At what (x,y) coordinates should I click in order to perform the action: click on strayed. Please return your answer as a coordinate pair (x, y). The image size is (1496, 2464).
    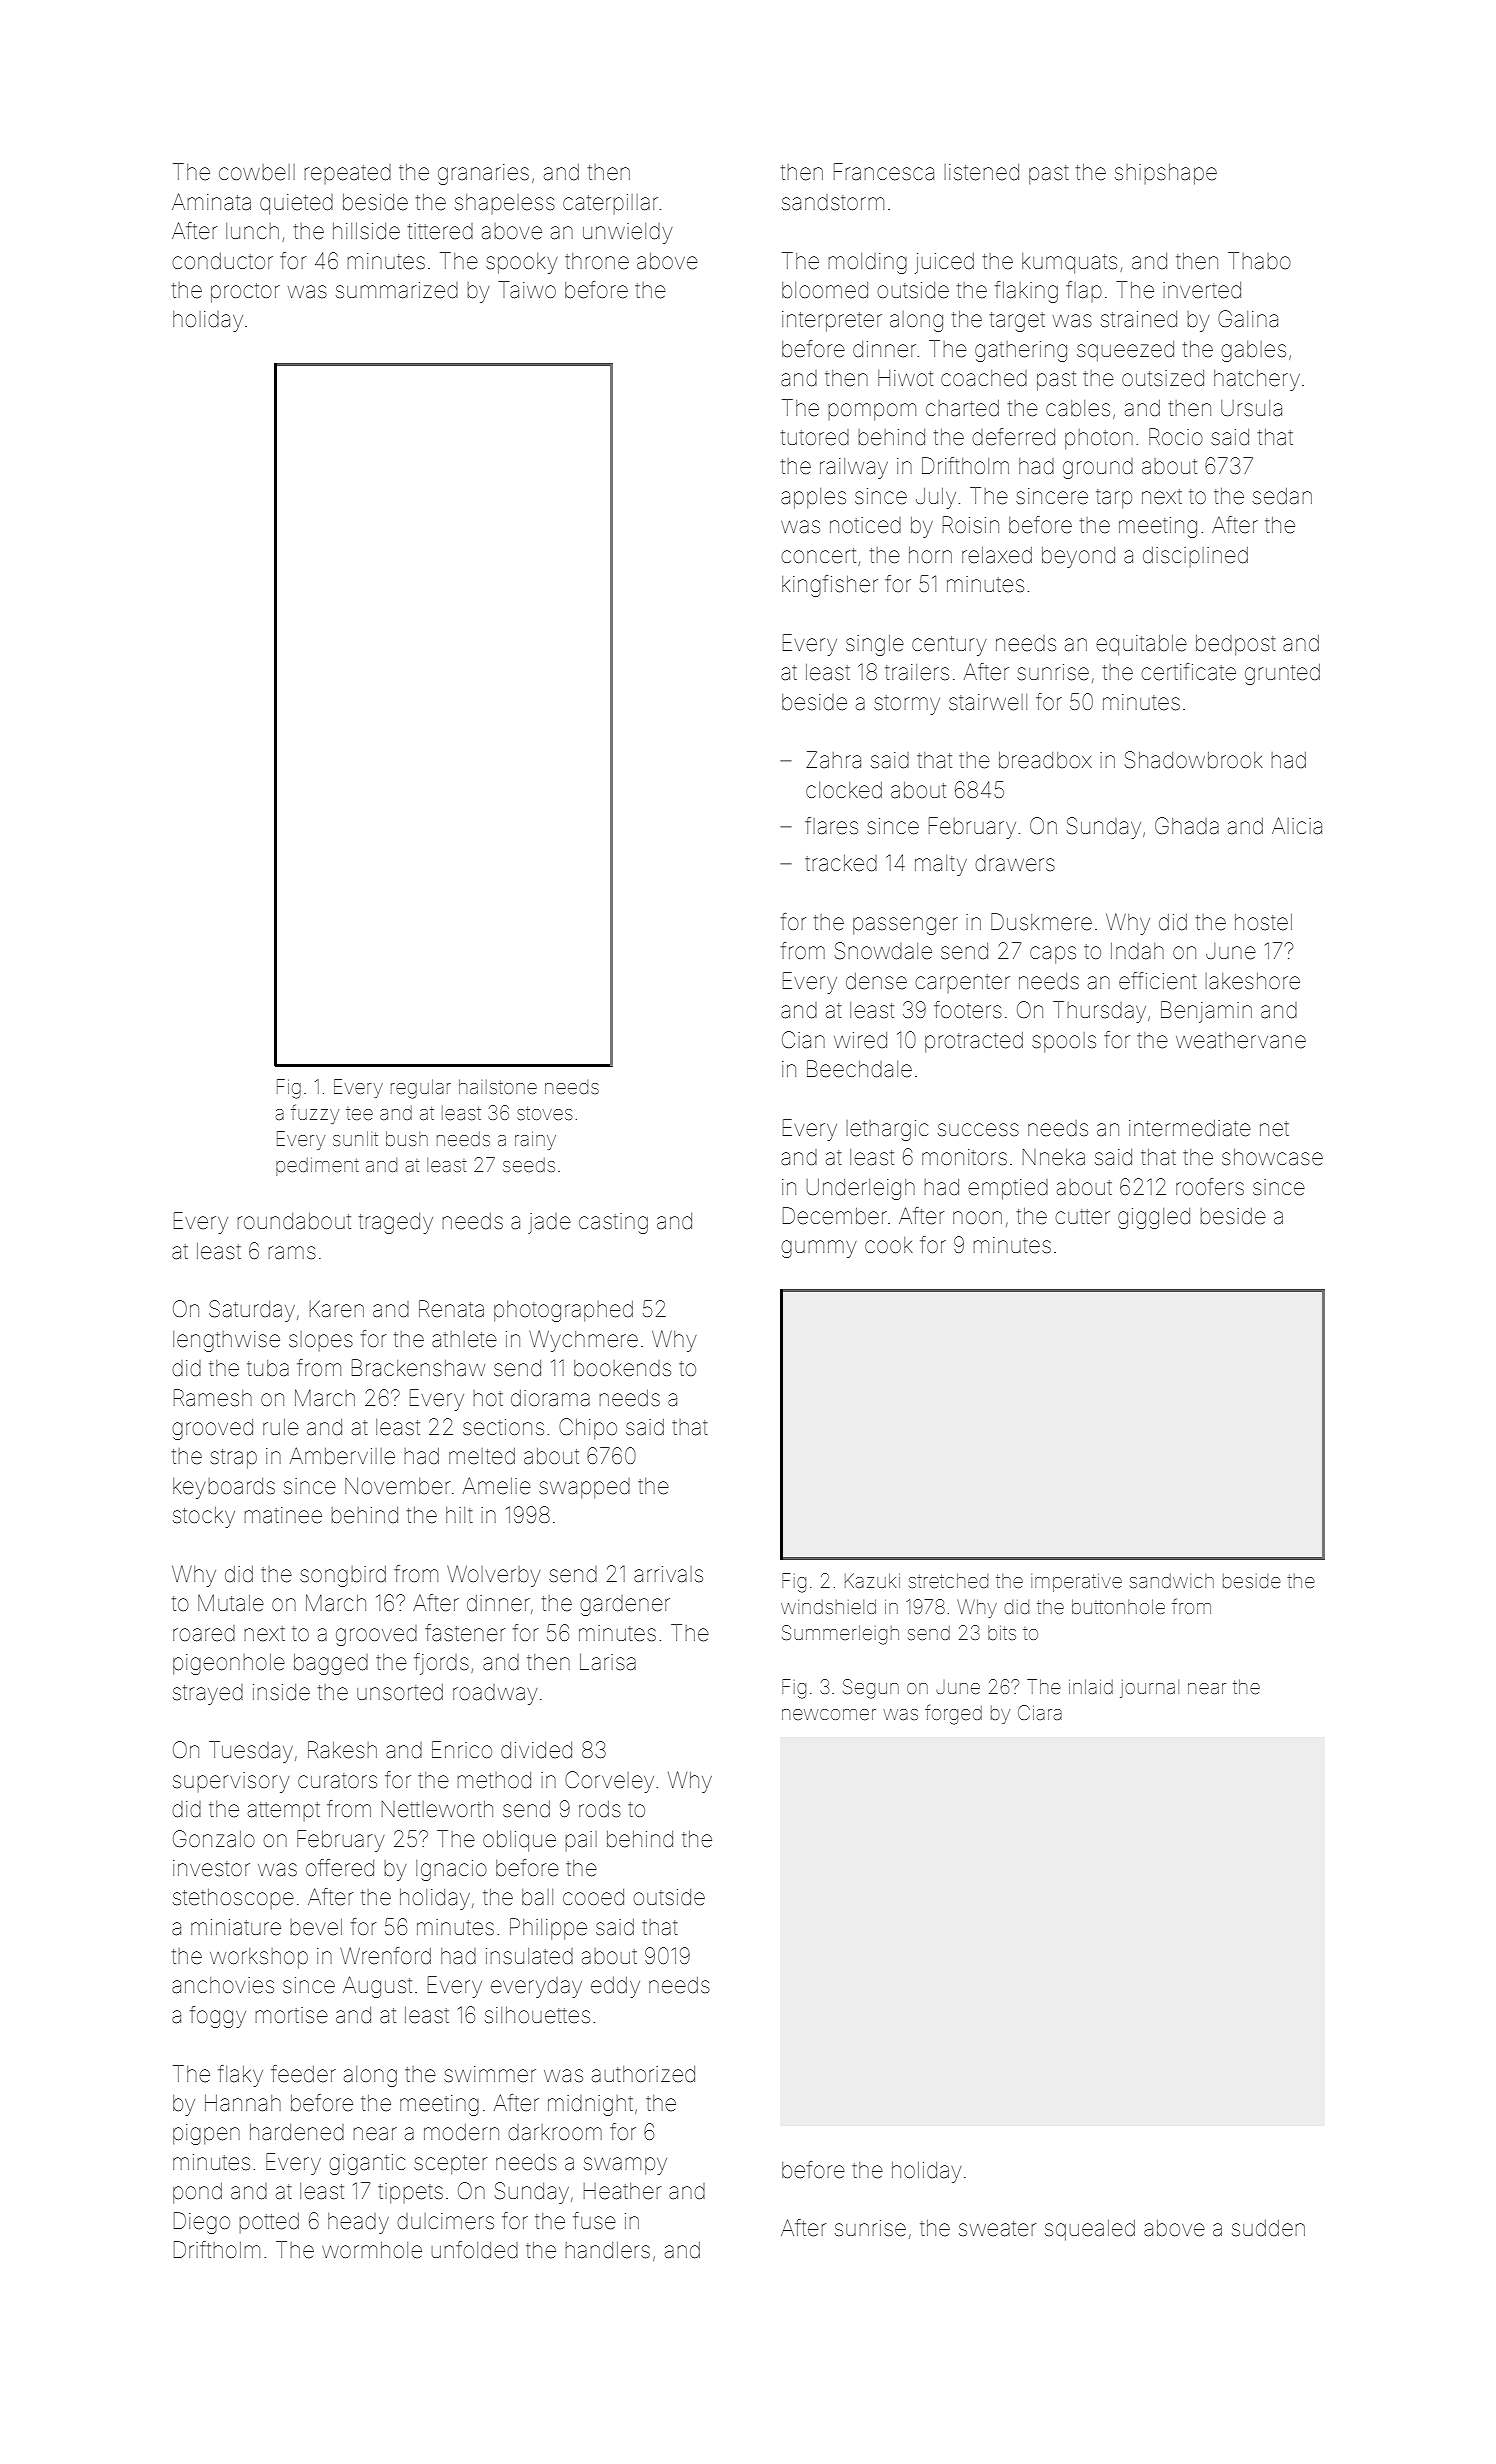
    Looking at the image, I should click on (208, 1694).
